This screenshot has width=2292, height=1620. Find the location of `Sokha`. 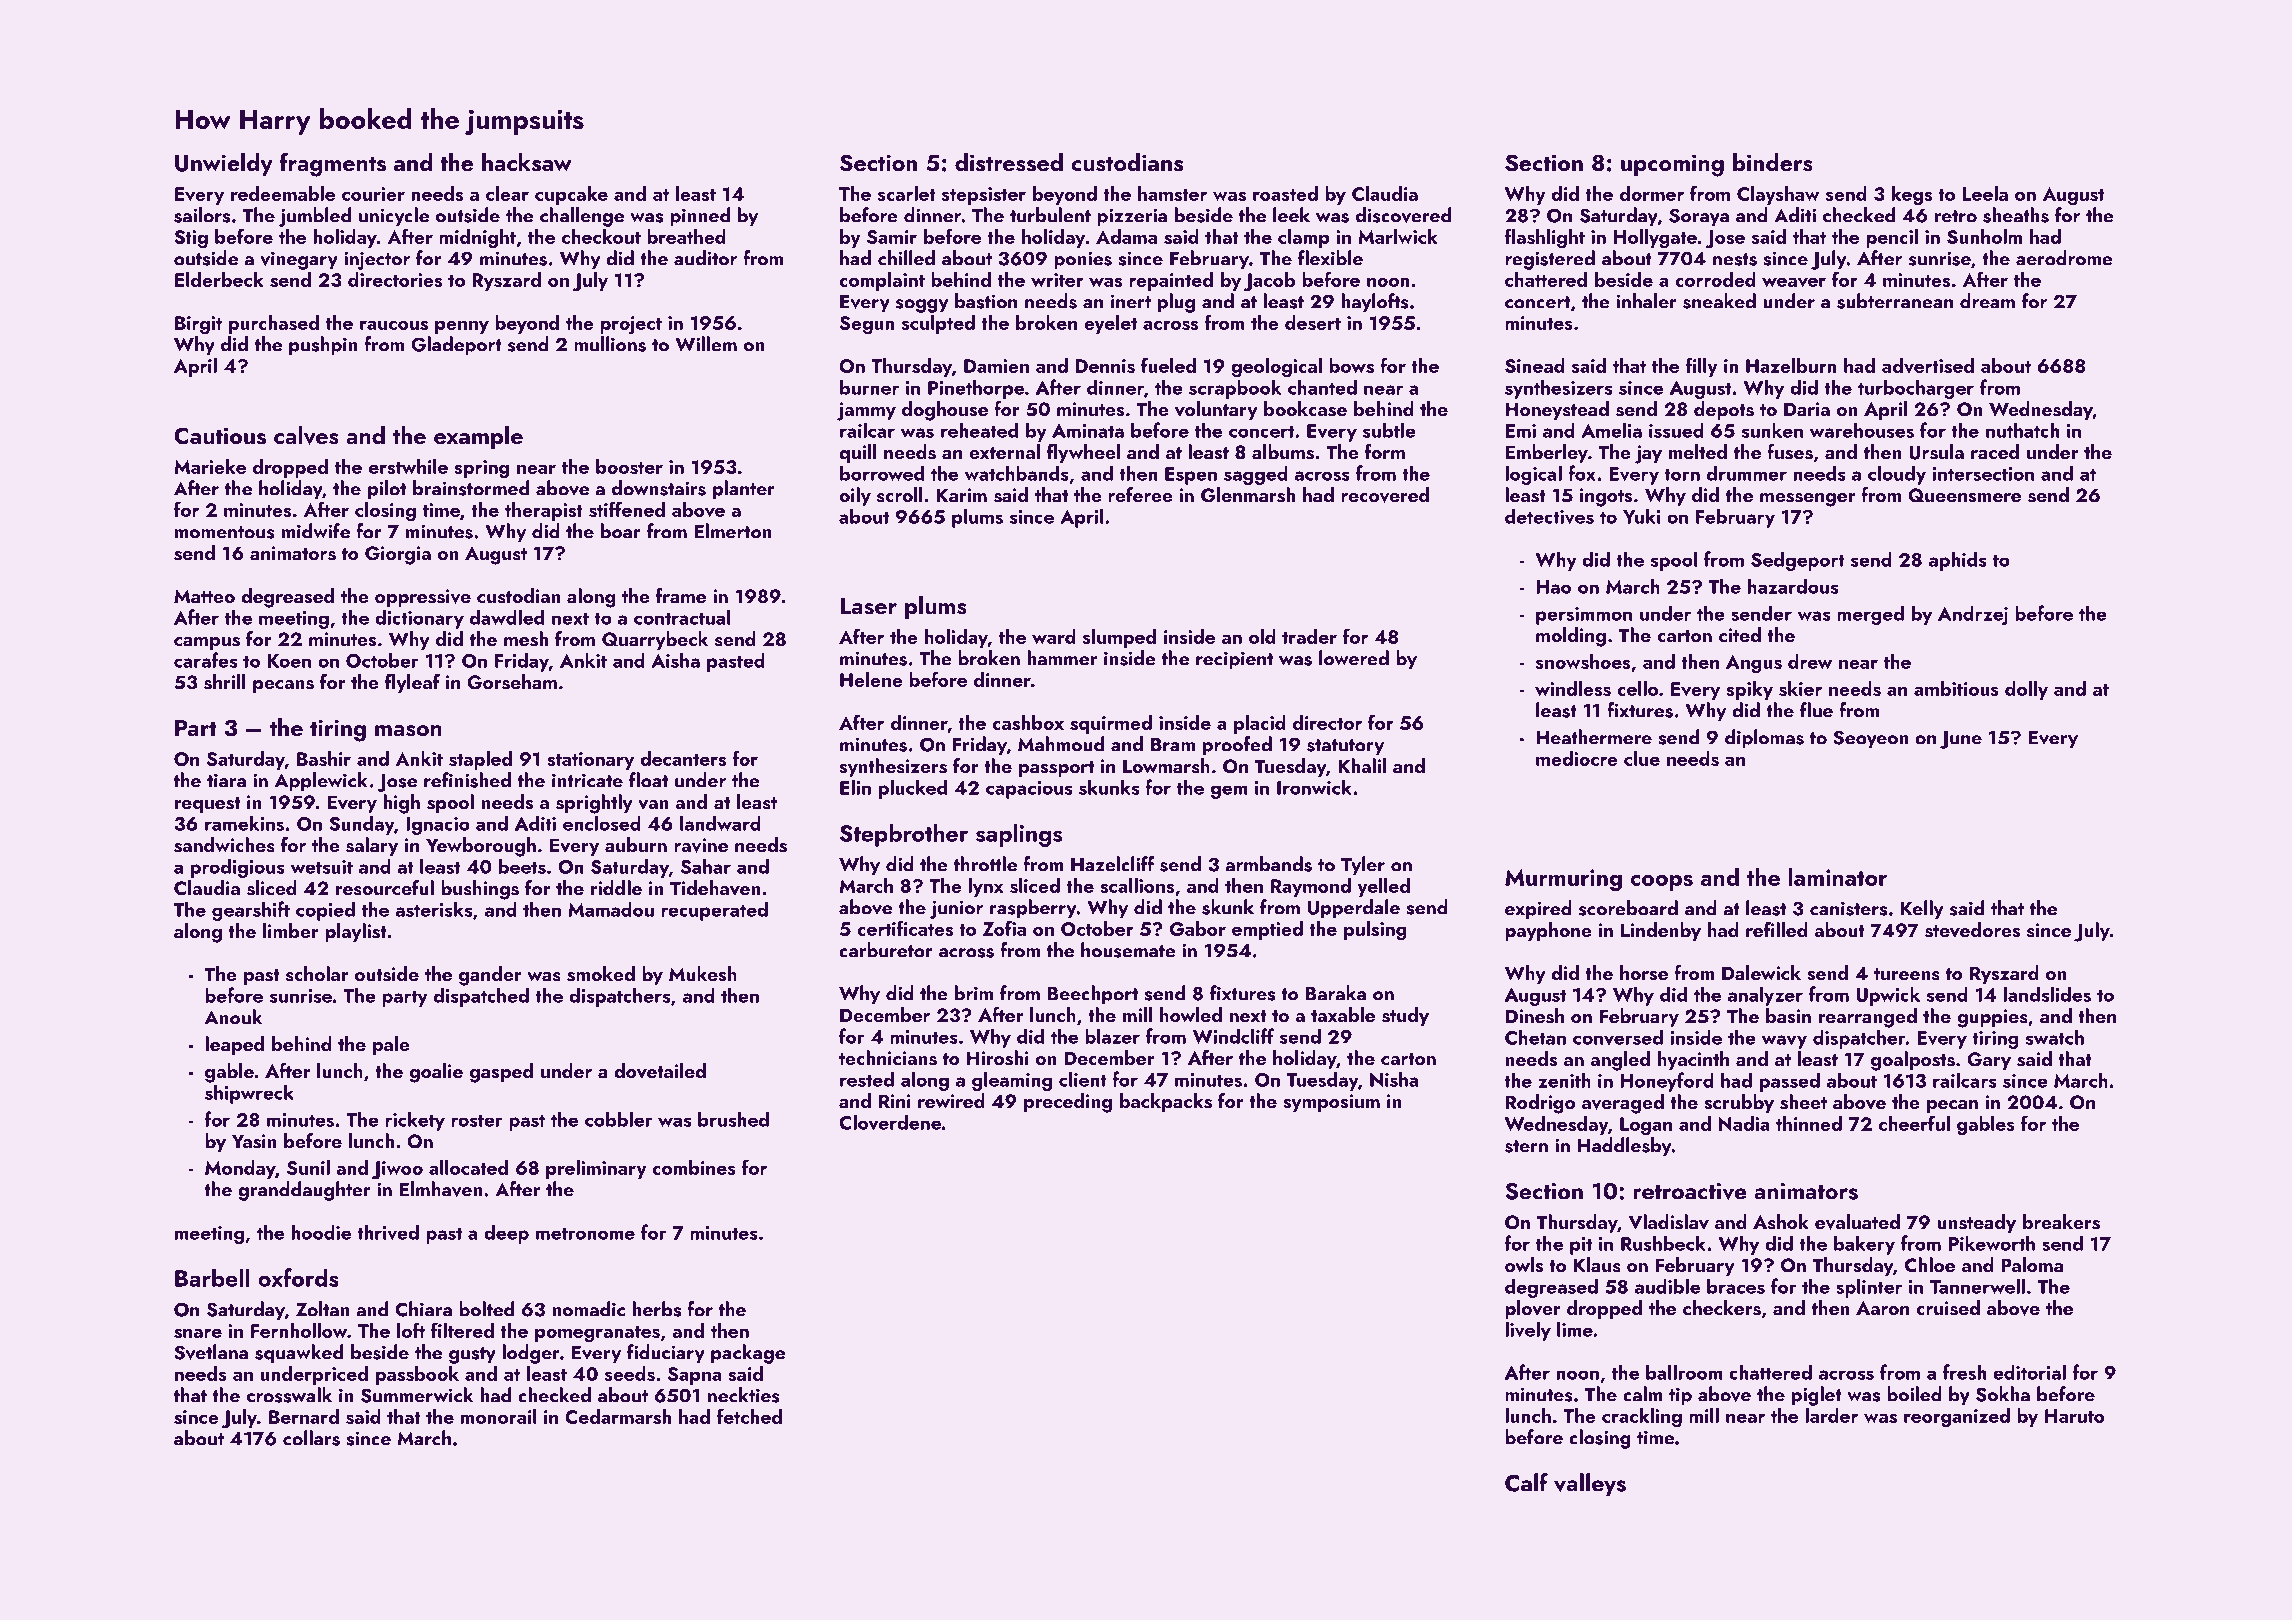

Sokha is located at coordinates (2003, 1394).
